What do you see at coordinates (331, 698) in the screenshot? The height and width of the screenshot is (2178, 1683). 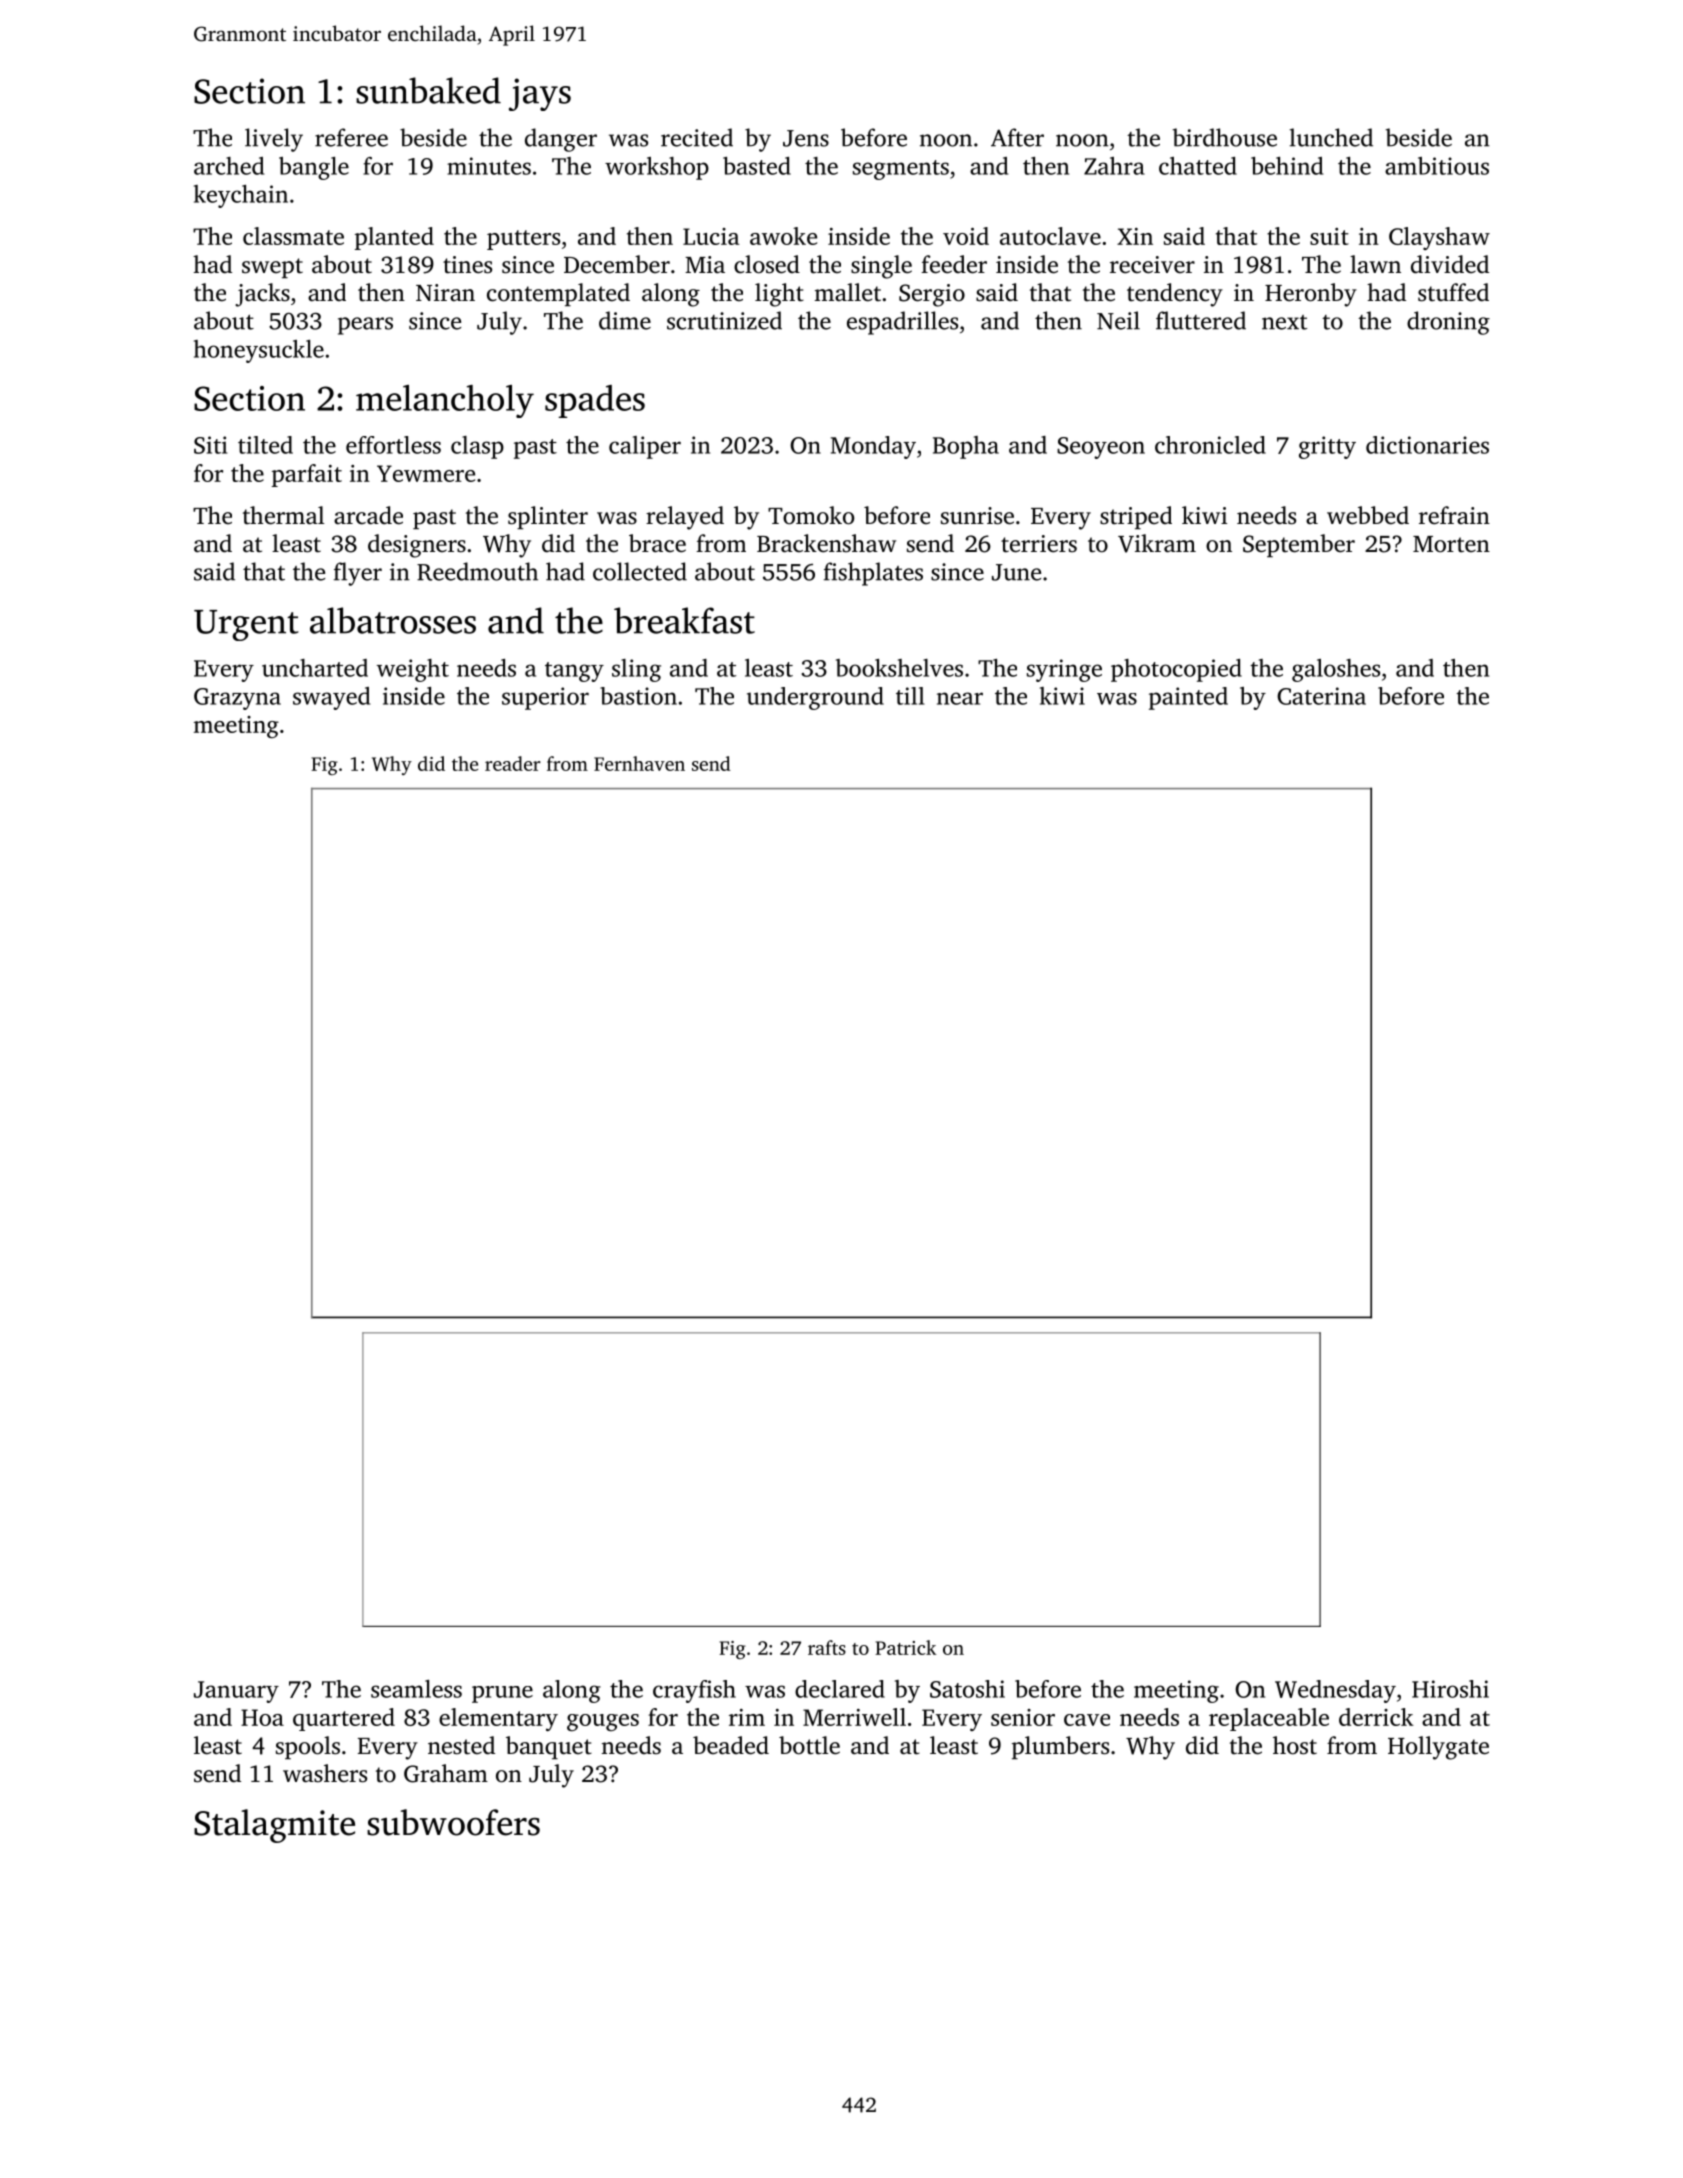 I see `swayed` at bounding box center [331, 698].
